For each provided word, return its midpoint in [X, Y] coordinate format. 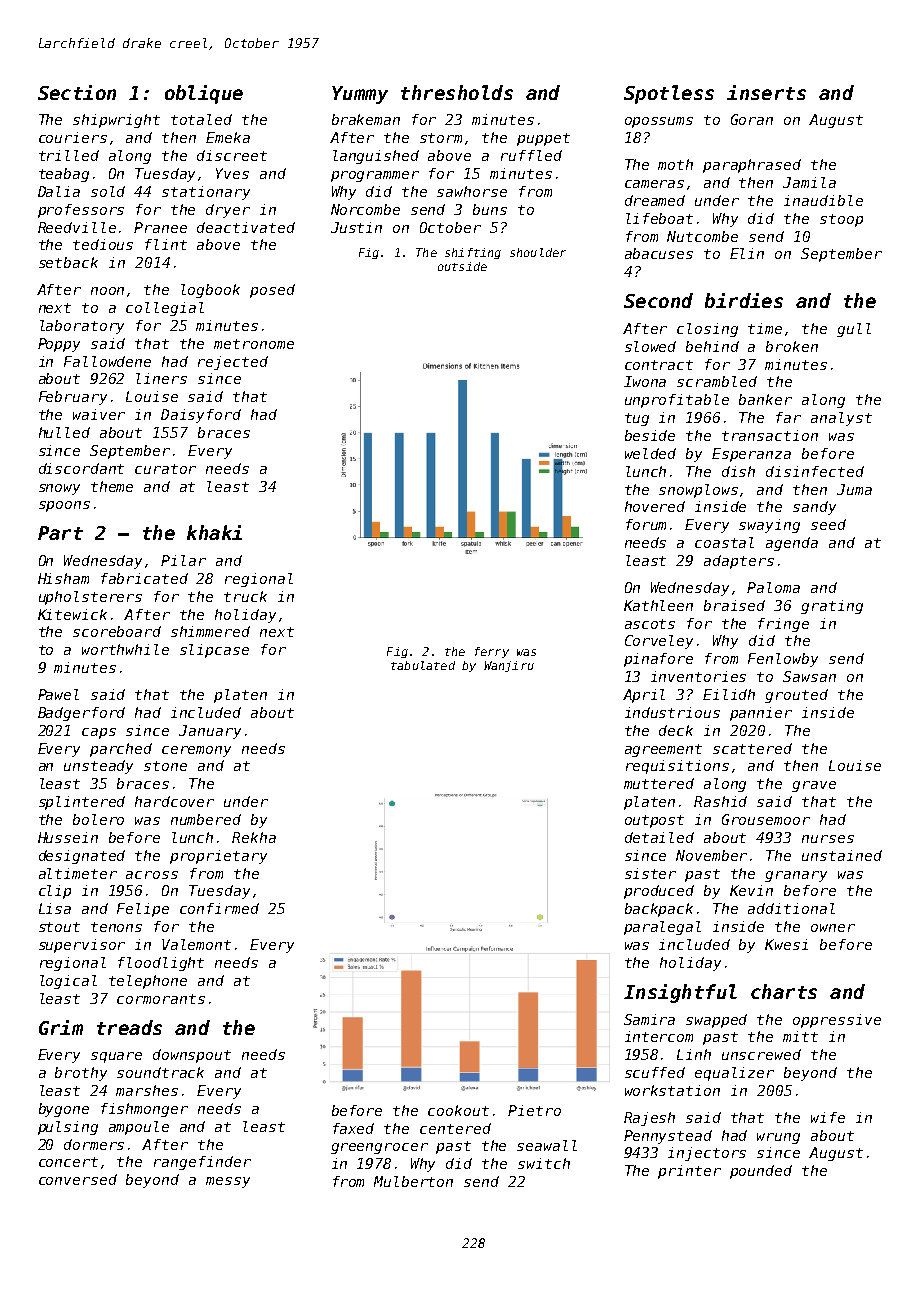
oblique [204, 94]
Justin [356, 227]
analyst [841, 419]
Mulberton [413, 1181]
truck [245, 596]
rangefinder [202, 1163]
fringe [783, 625]
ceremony [196, 751]
